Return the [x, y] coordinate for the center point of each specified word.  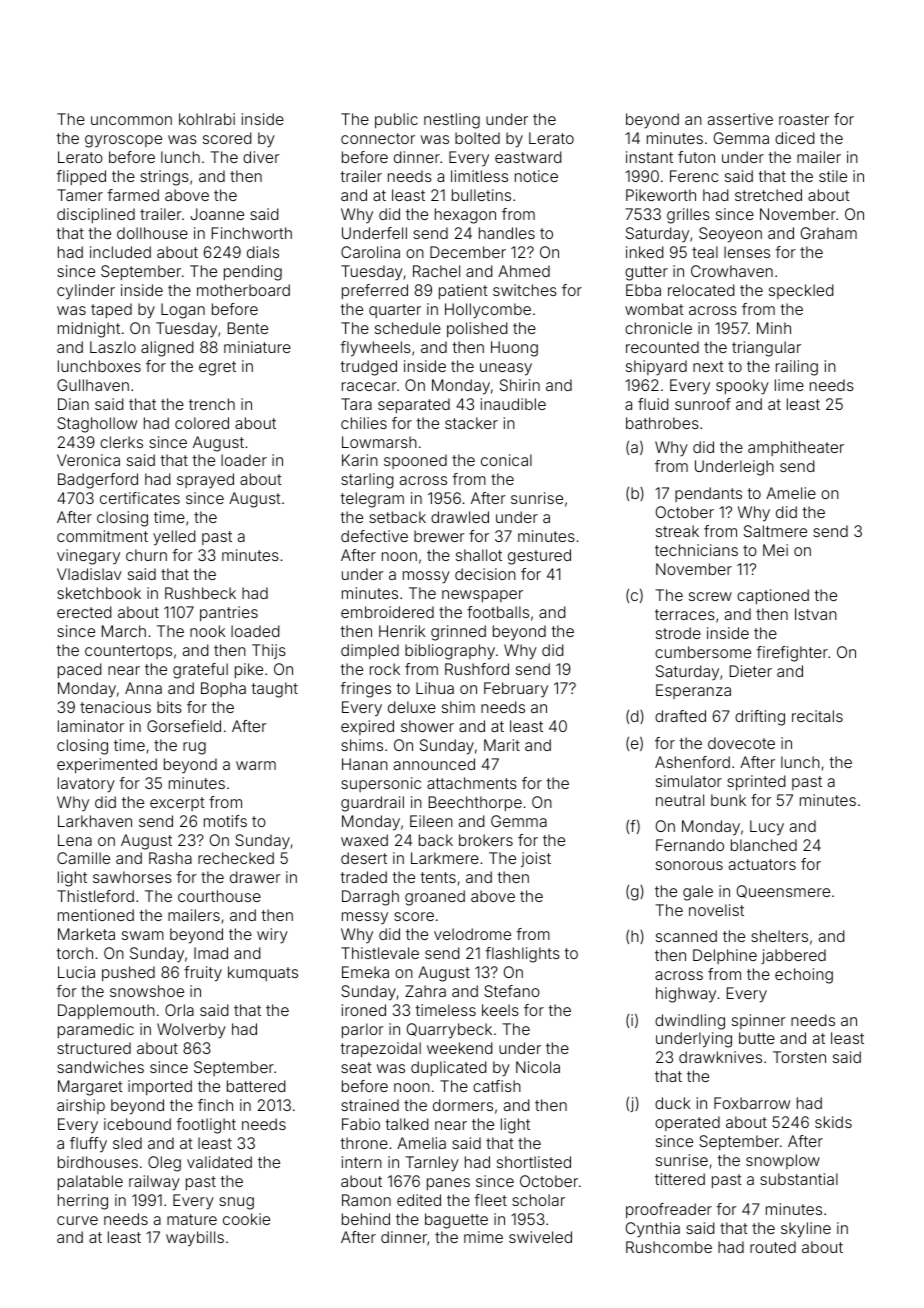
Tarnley [432, 1164]
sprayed [205, 481]
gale [698, 893]
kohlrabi [207, 119]
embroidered [387, 612]
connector [378, 138]
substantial [799, 1179]
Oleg [164, 1164]
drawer [255, 877]
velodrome [472, 934]
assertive [740, 119]
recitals [817, 716]
